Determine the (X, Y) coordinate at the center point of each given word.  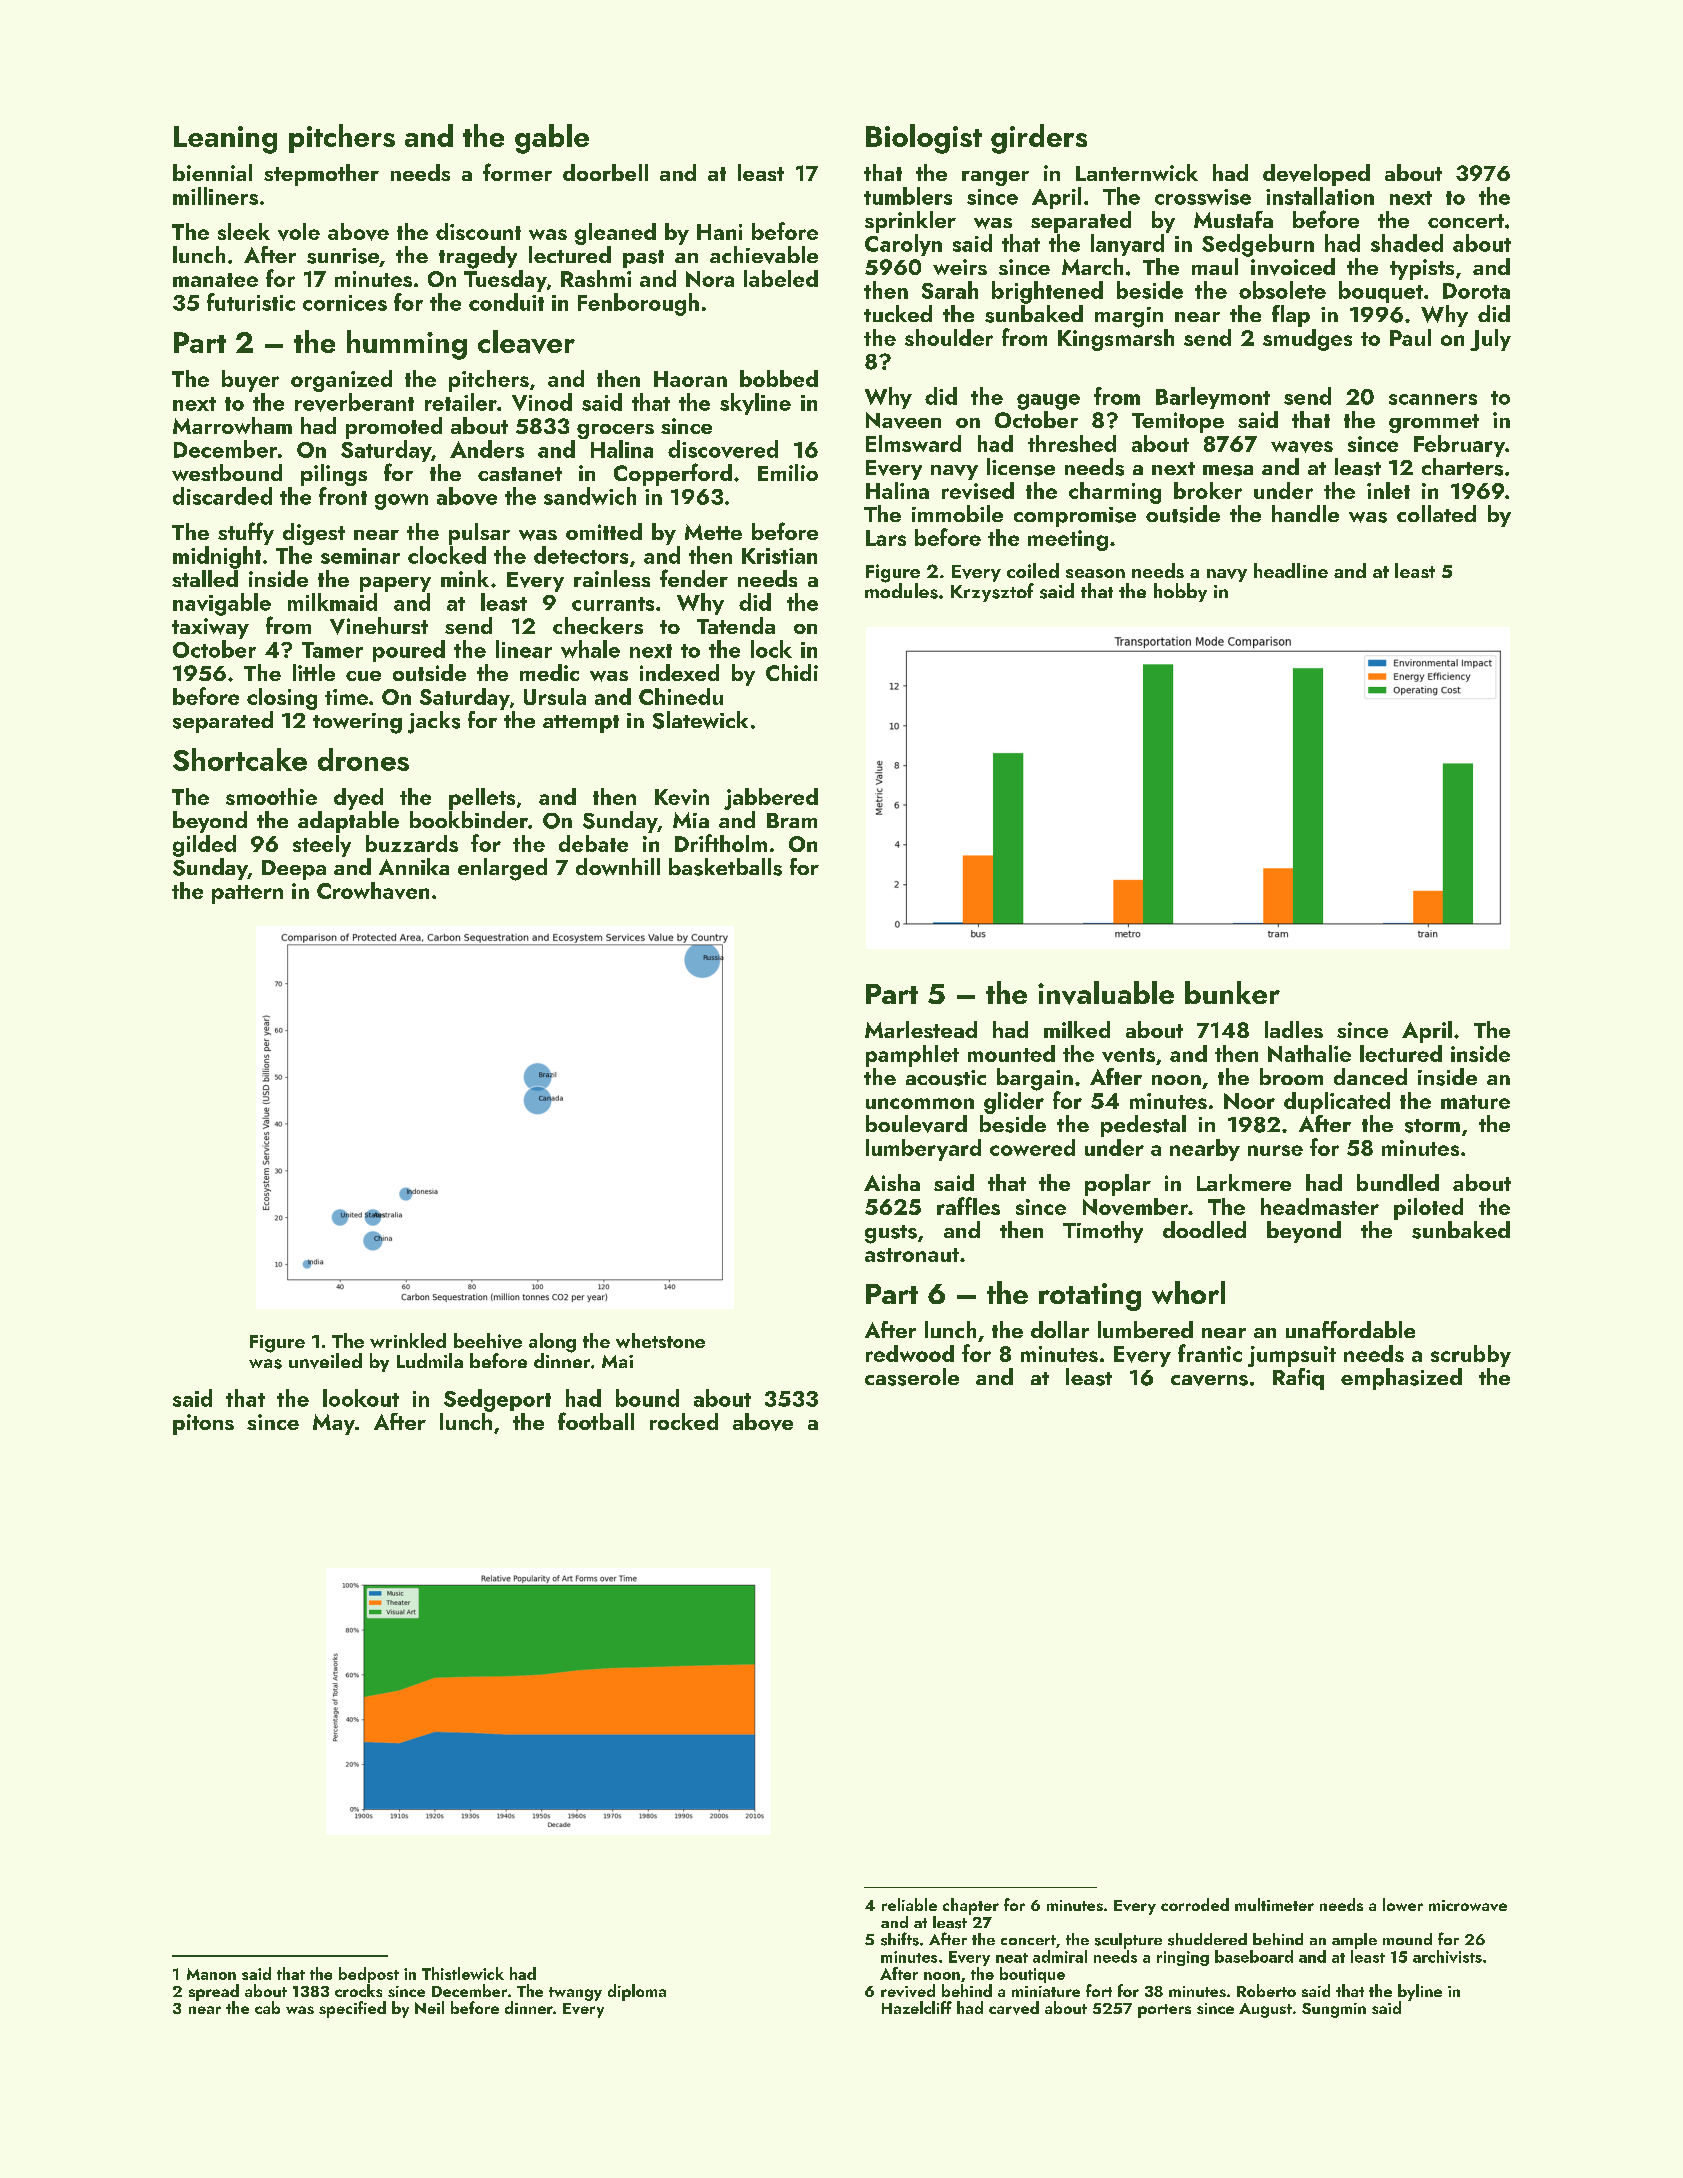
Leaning (225, 140)
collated (1436, 513)
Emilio (788, 472)
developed (1316, 175)
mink (465, 578)
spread (214, 1992)
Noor (1249, 1101)
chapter (971, 1906)
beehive (488, 1341)
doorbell (605, 172)
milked (1077, 1029)
